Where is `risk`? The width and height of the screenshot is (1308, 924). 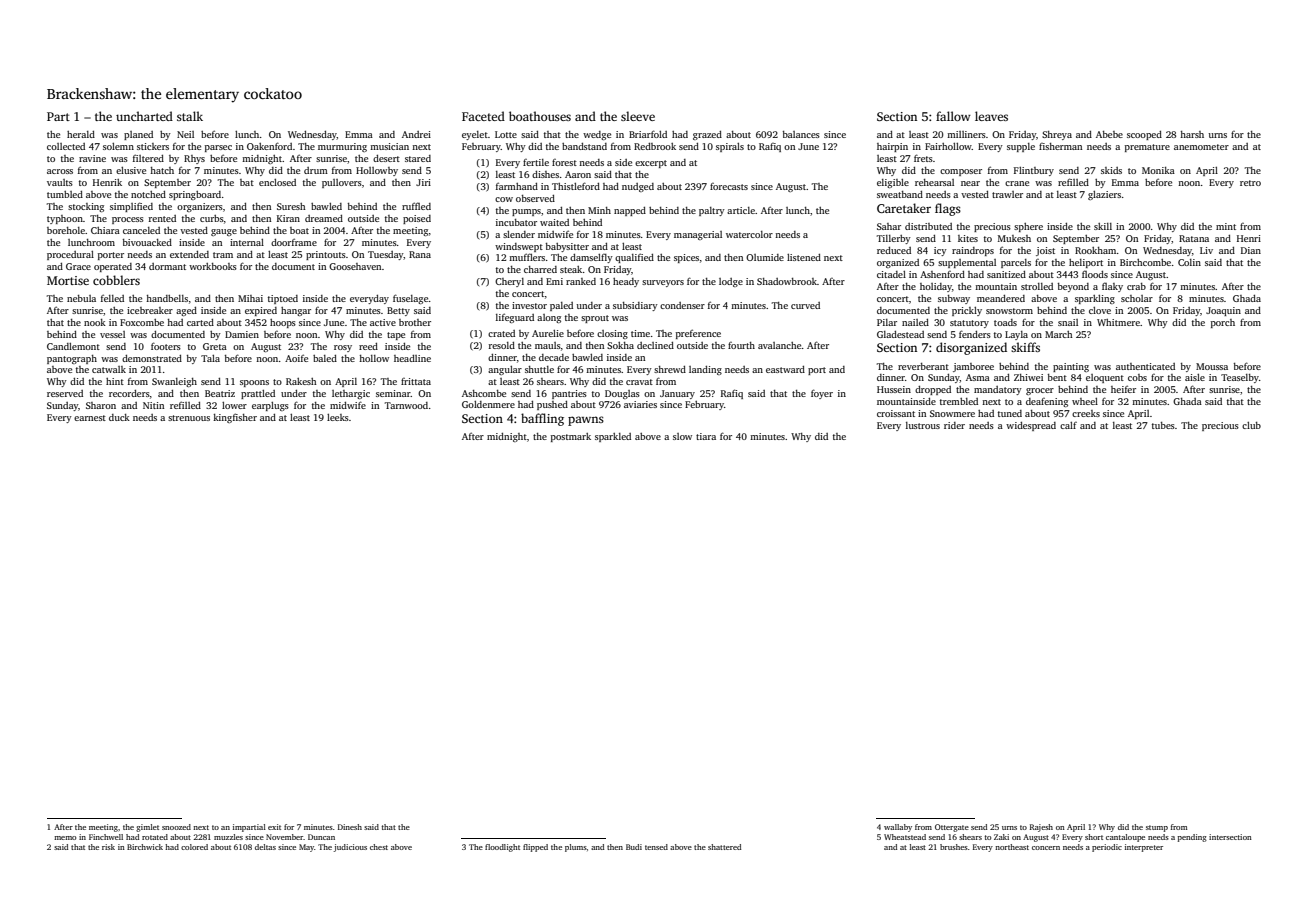
risk is located at coordinates (108, 847).
